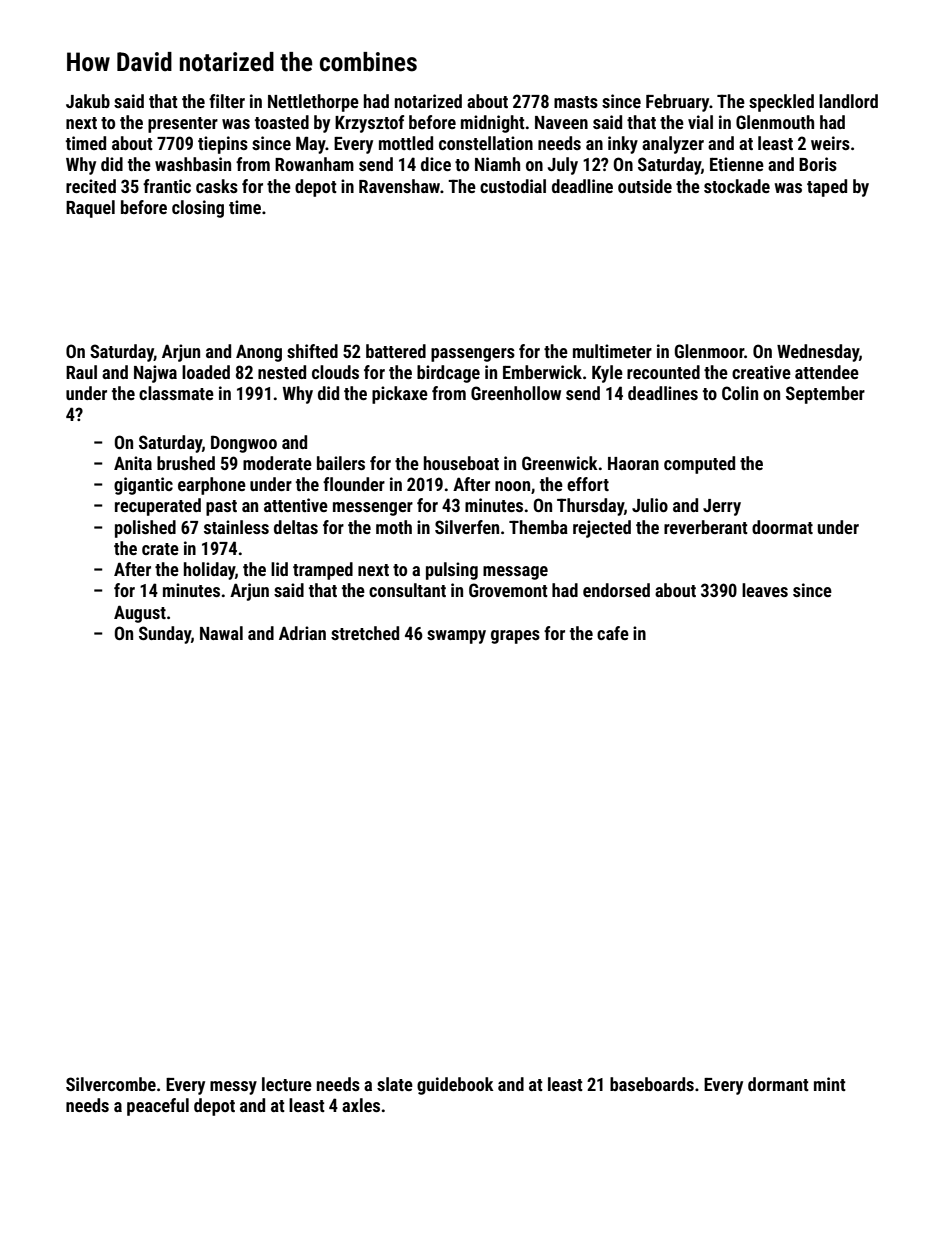 The width and height of the screenshot is (952, 1233). Describe the element at coordinates (233, 1088) in the screenshot. I see `messy` at that location.
